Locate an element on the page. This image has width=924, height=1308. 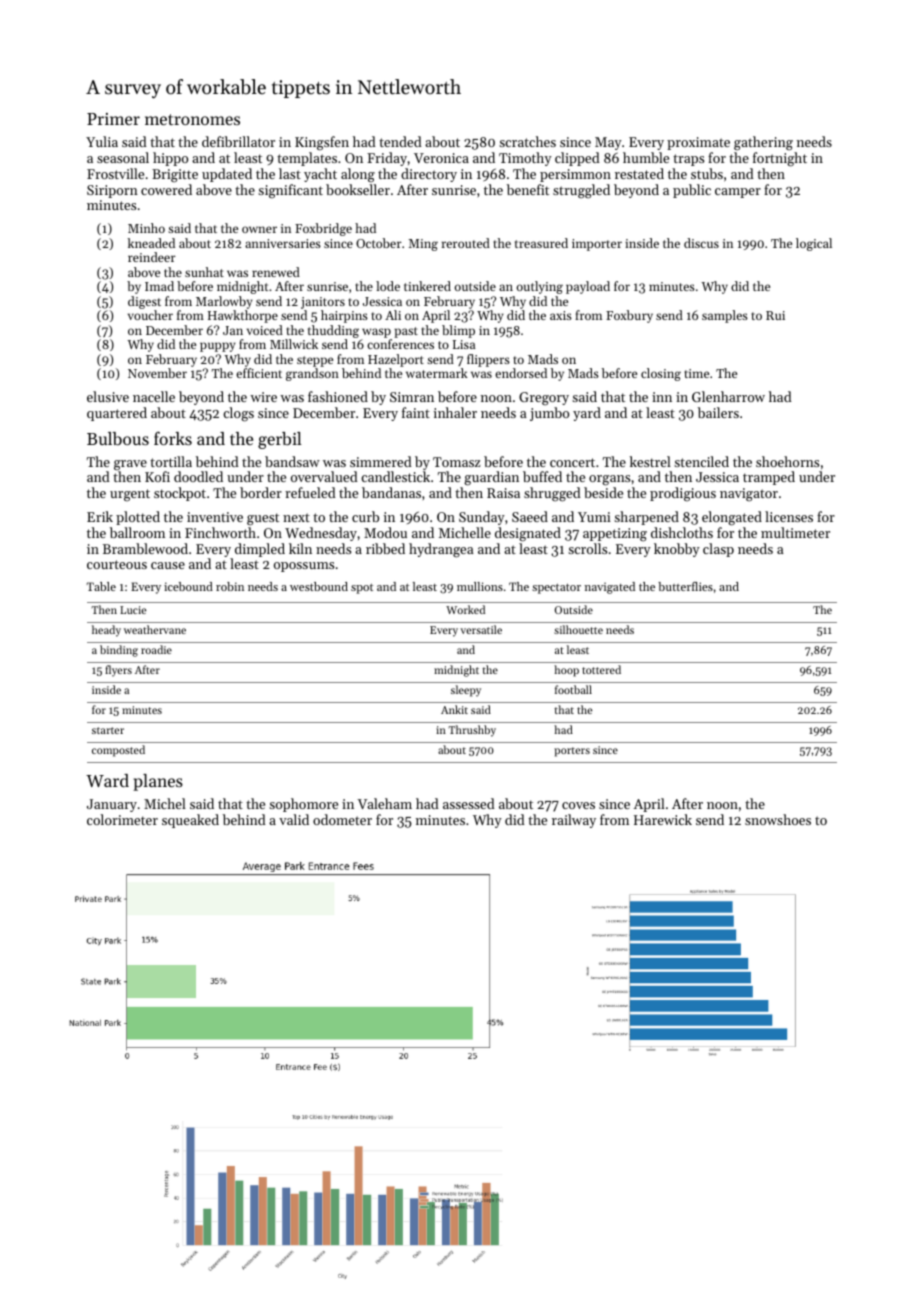
Siriporn is located at coordinates (112, 191).
